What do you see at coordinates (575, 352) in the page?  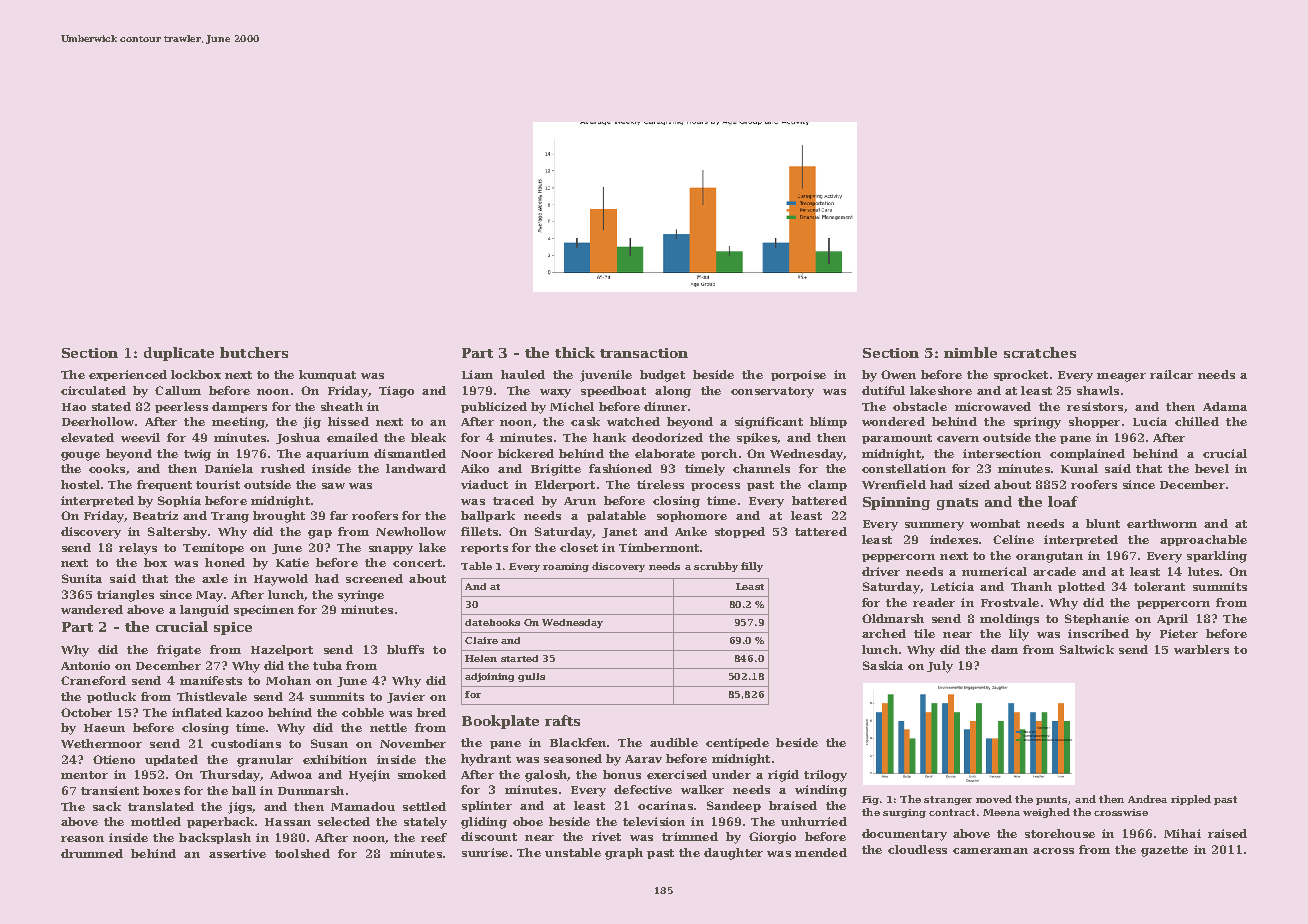 I see `thick` at bounding box center [575, 352].
